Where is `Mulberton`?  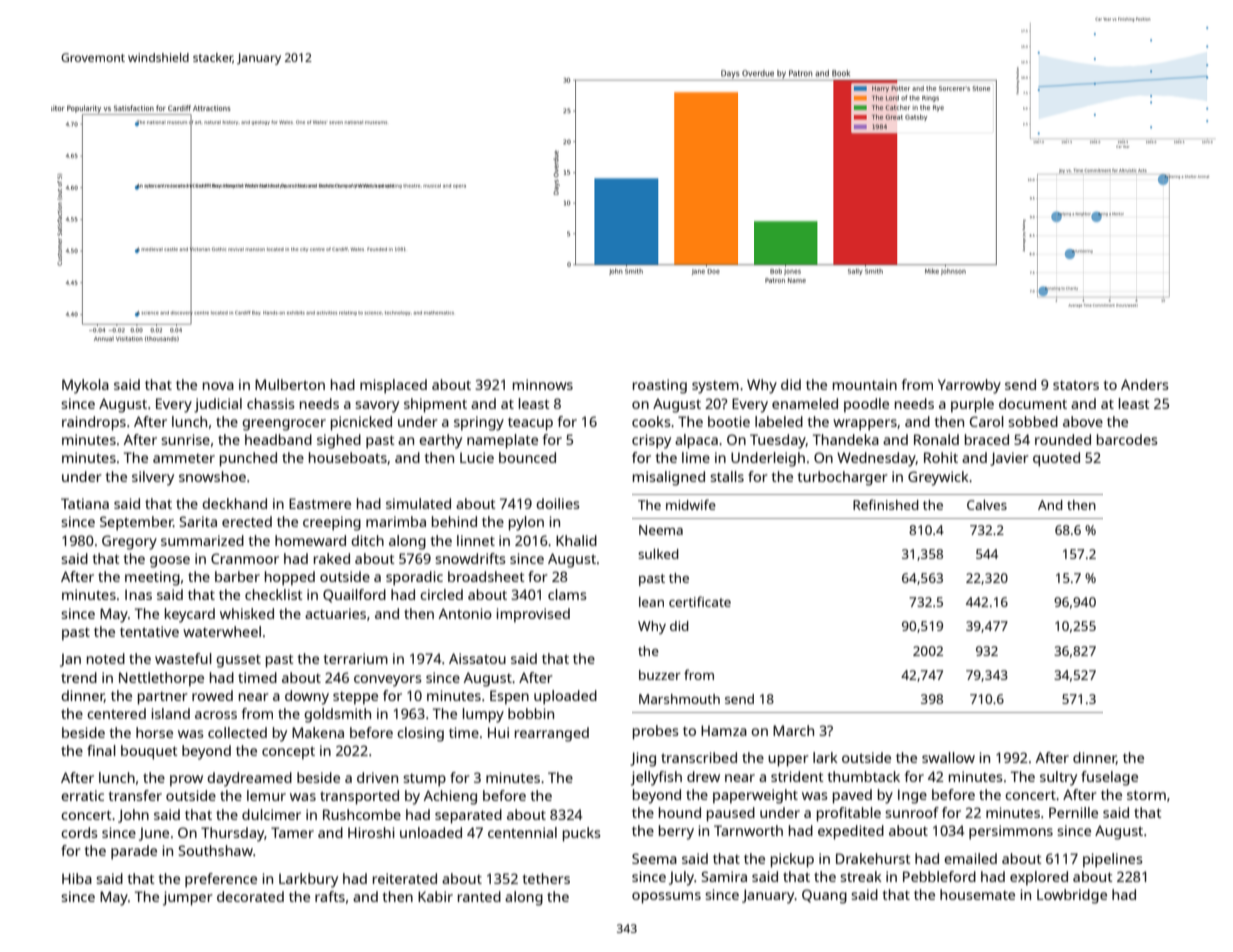 Mulberton is located at coordinates (290, 384).
